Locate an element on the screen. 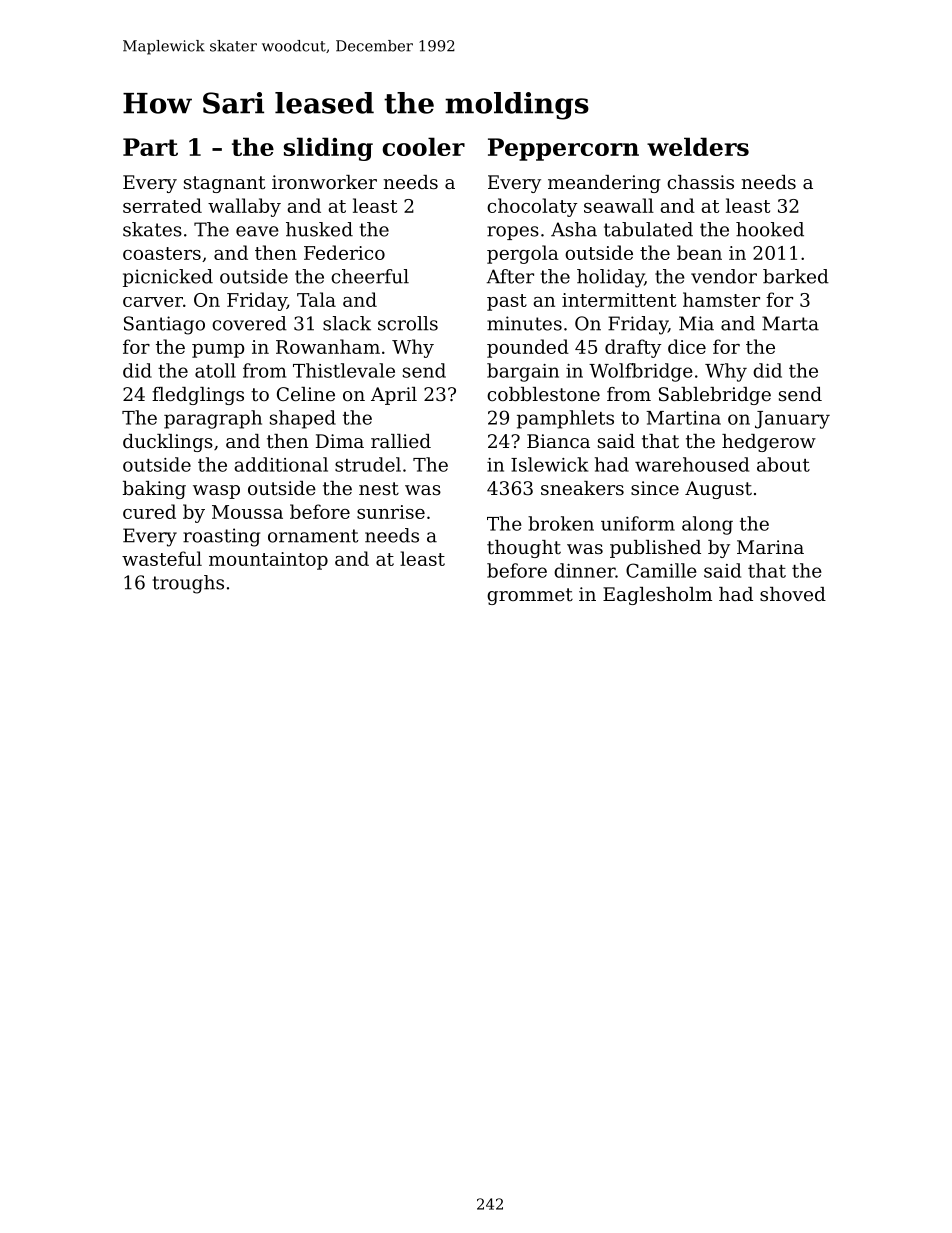  shoved is located at coordinates (793, 594).
